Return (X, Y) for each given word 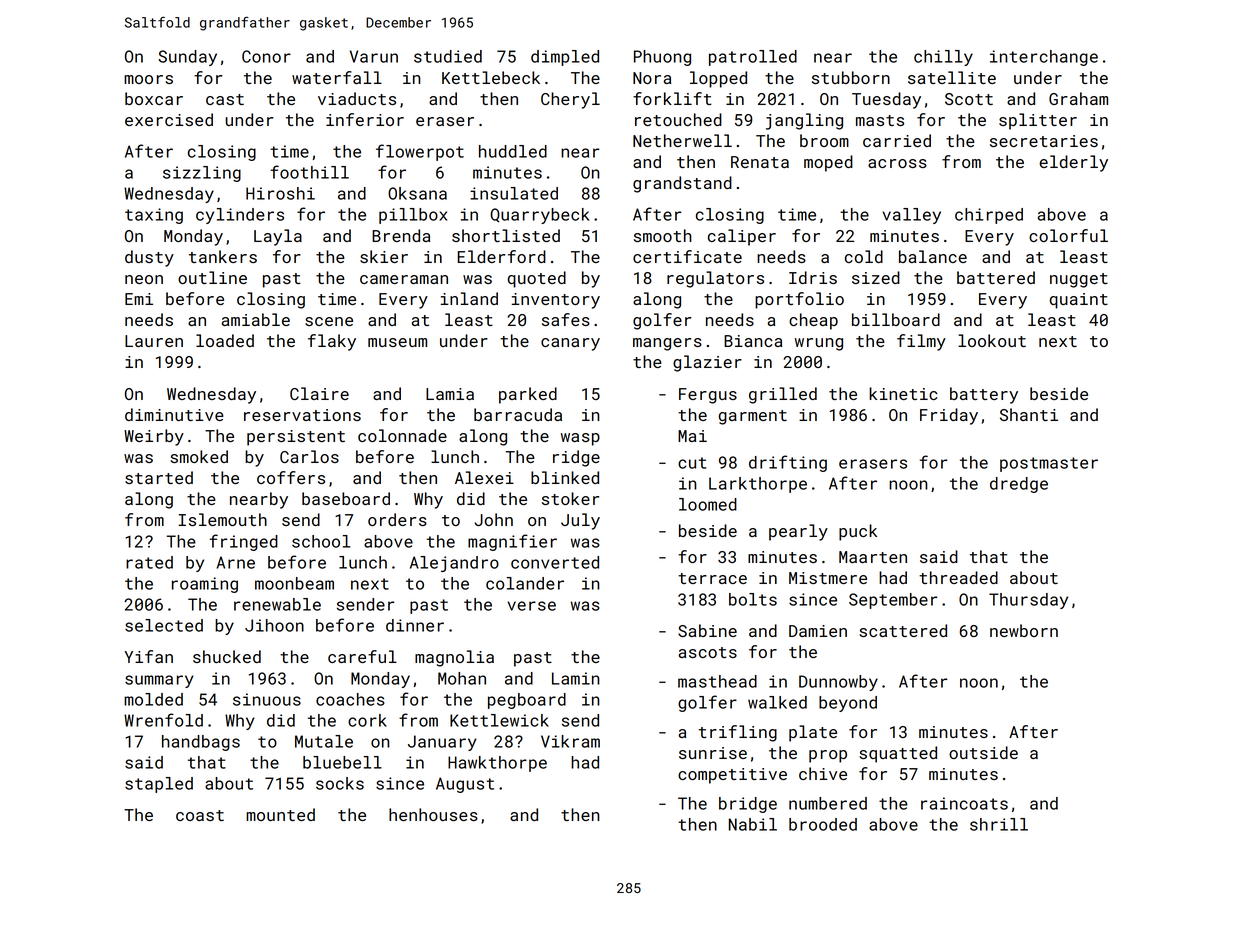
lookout (992, 340)
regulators (715, 279)
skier (384, 256)
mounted (280, 814)
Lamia (450, 394)
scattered (903, 630)
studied (448, 56)
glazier (707, 363)
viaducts (357, 98)
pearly (798, 532)
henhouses (433, 814)
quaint (1079, 301)
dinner (415, 625)
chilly (943, 58)
